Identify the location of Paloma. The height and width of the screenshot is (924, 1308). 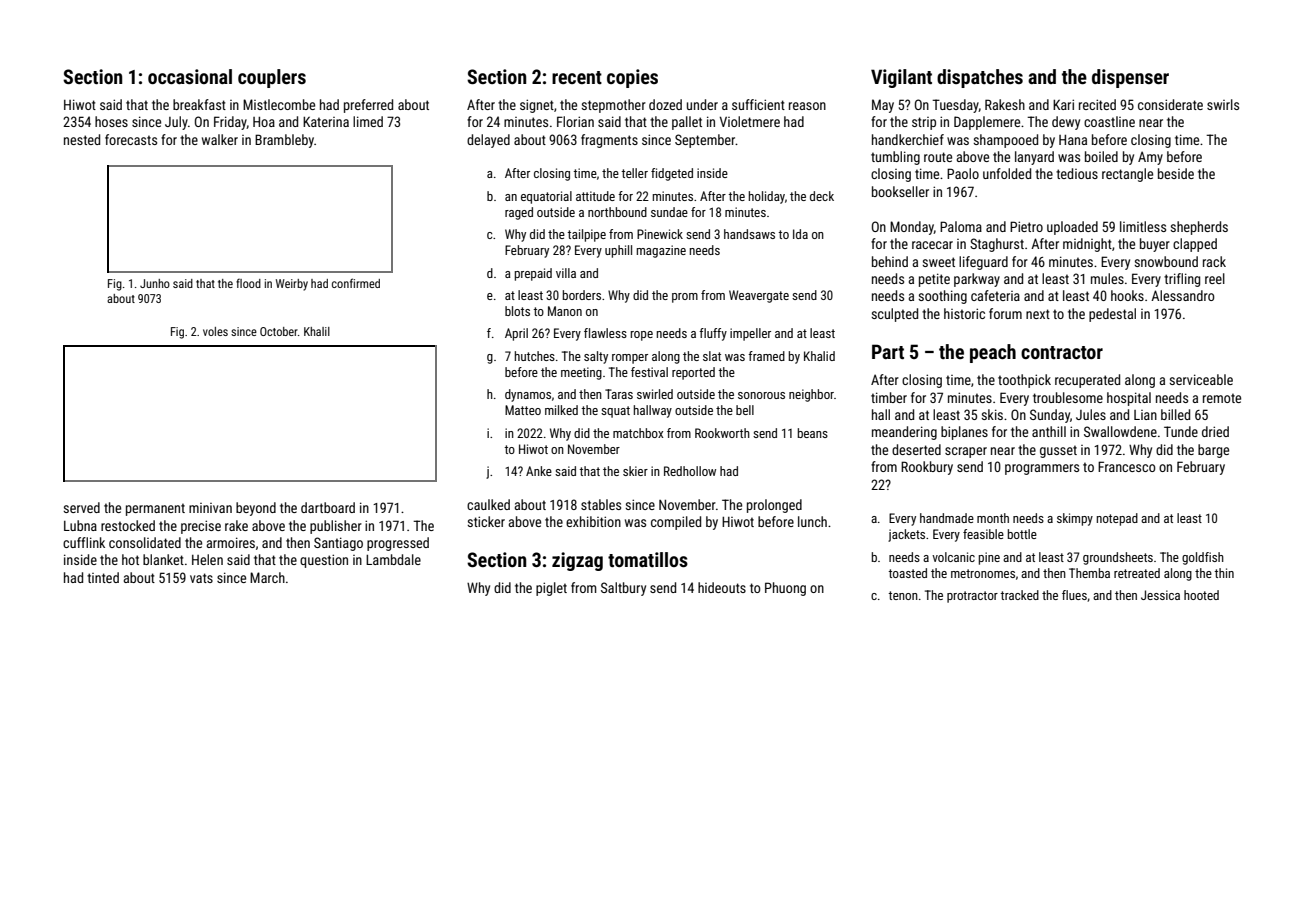
(961, 226).
